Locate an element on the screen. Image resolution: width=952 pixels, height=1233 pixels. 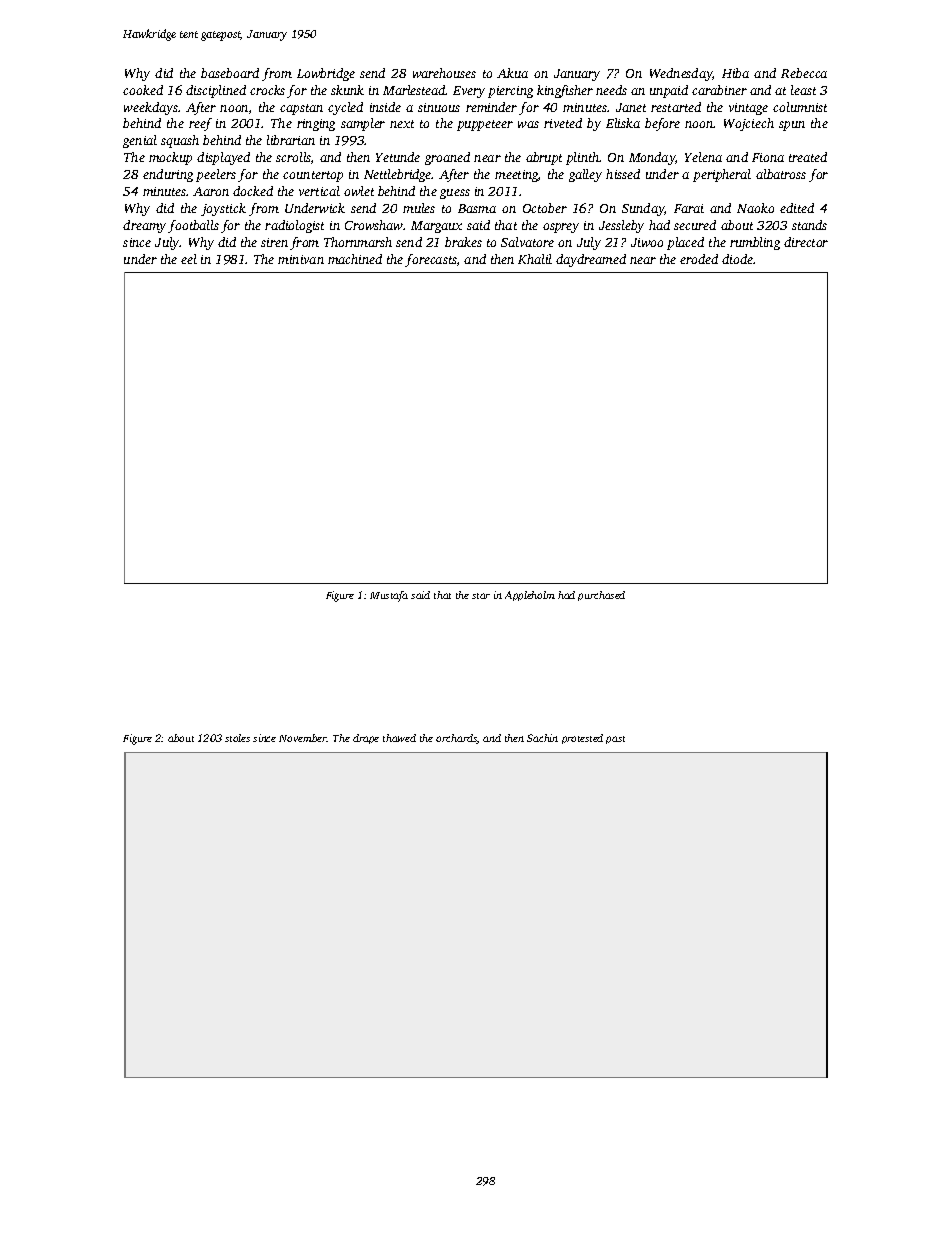
baseboard is located at coordinates (230, 73).
